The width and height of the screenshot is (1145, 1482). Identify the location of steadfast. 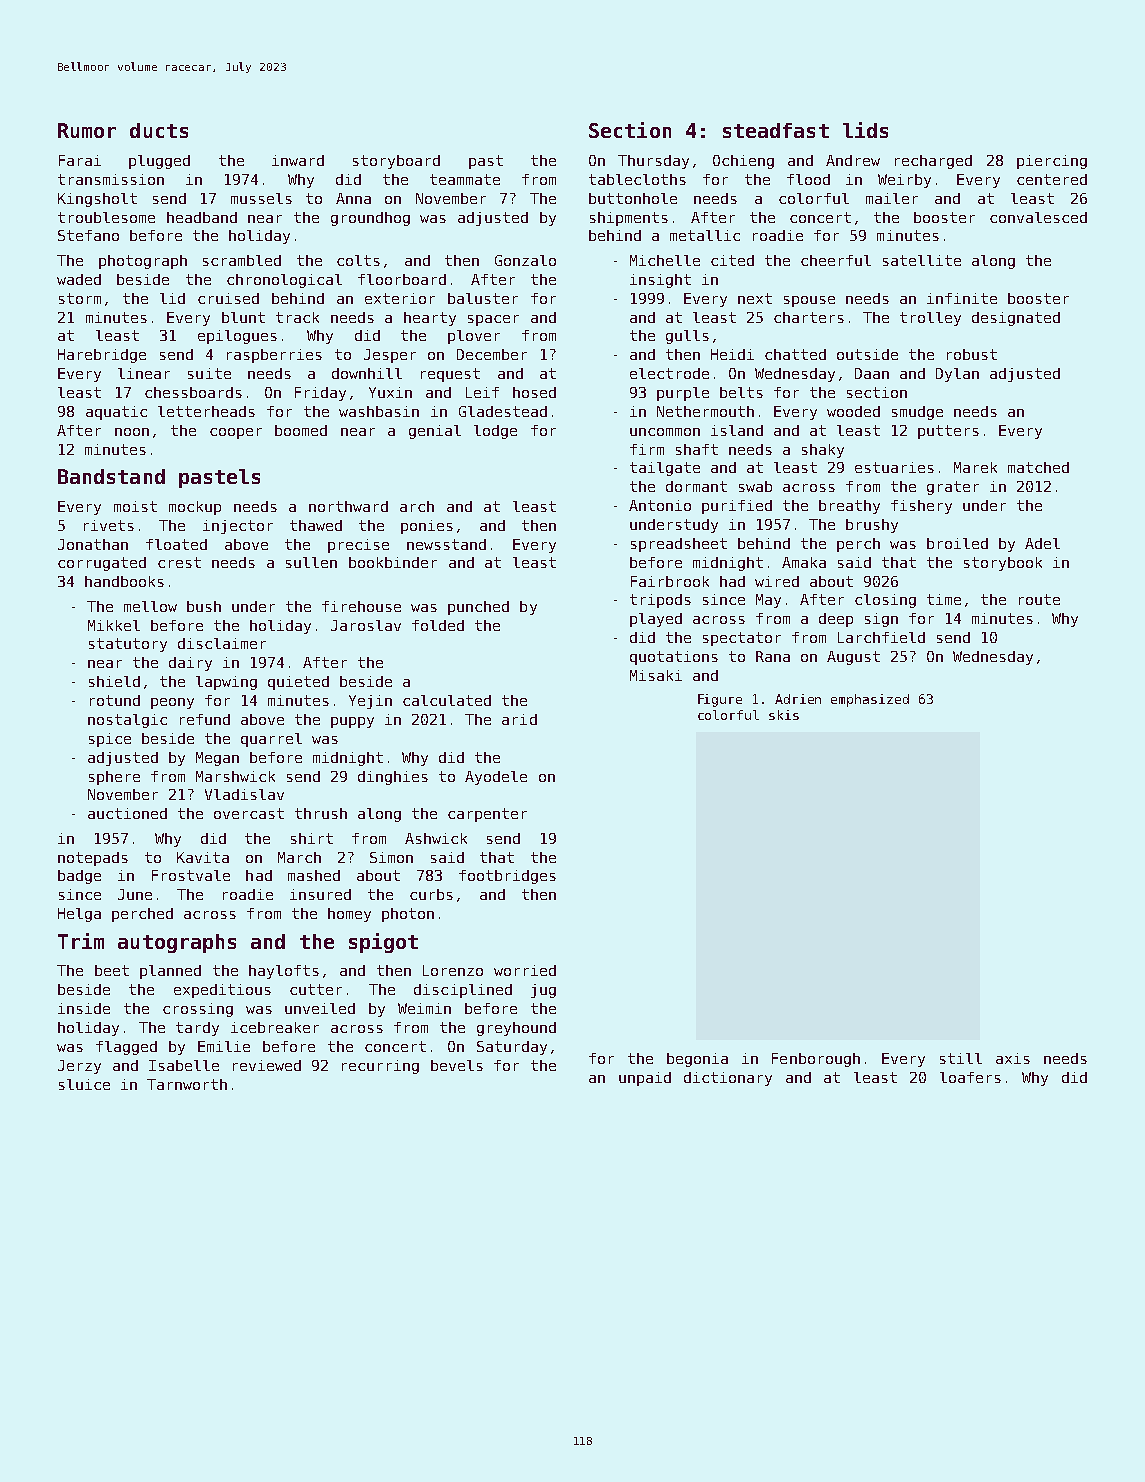
(776, 130).
